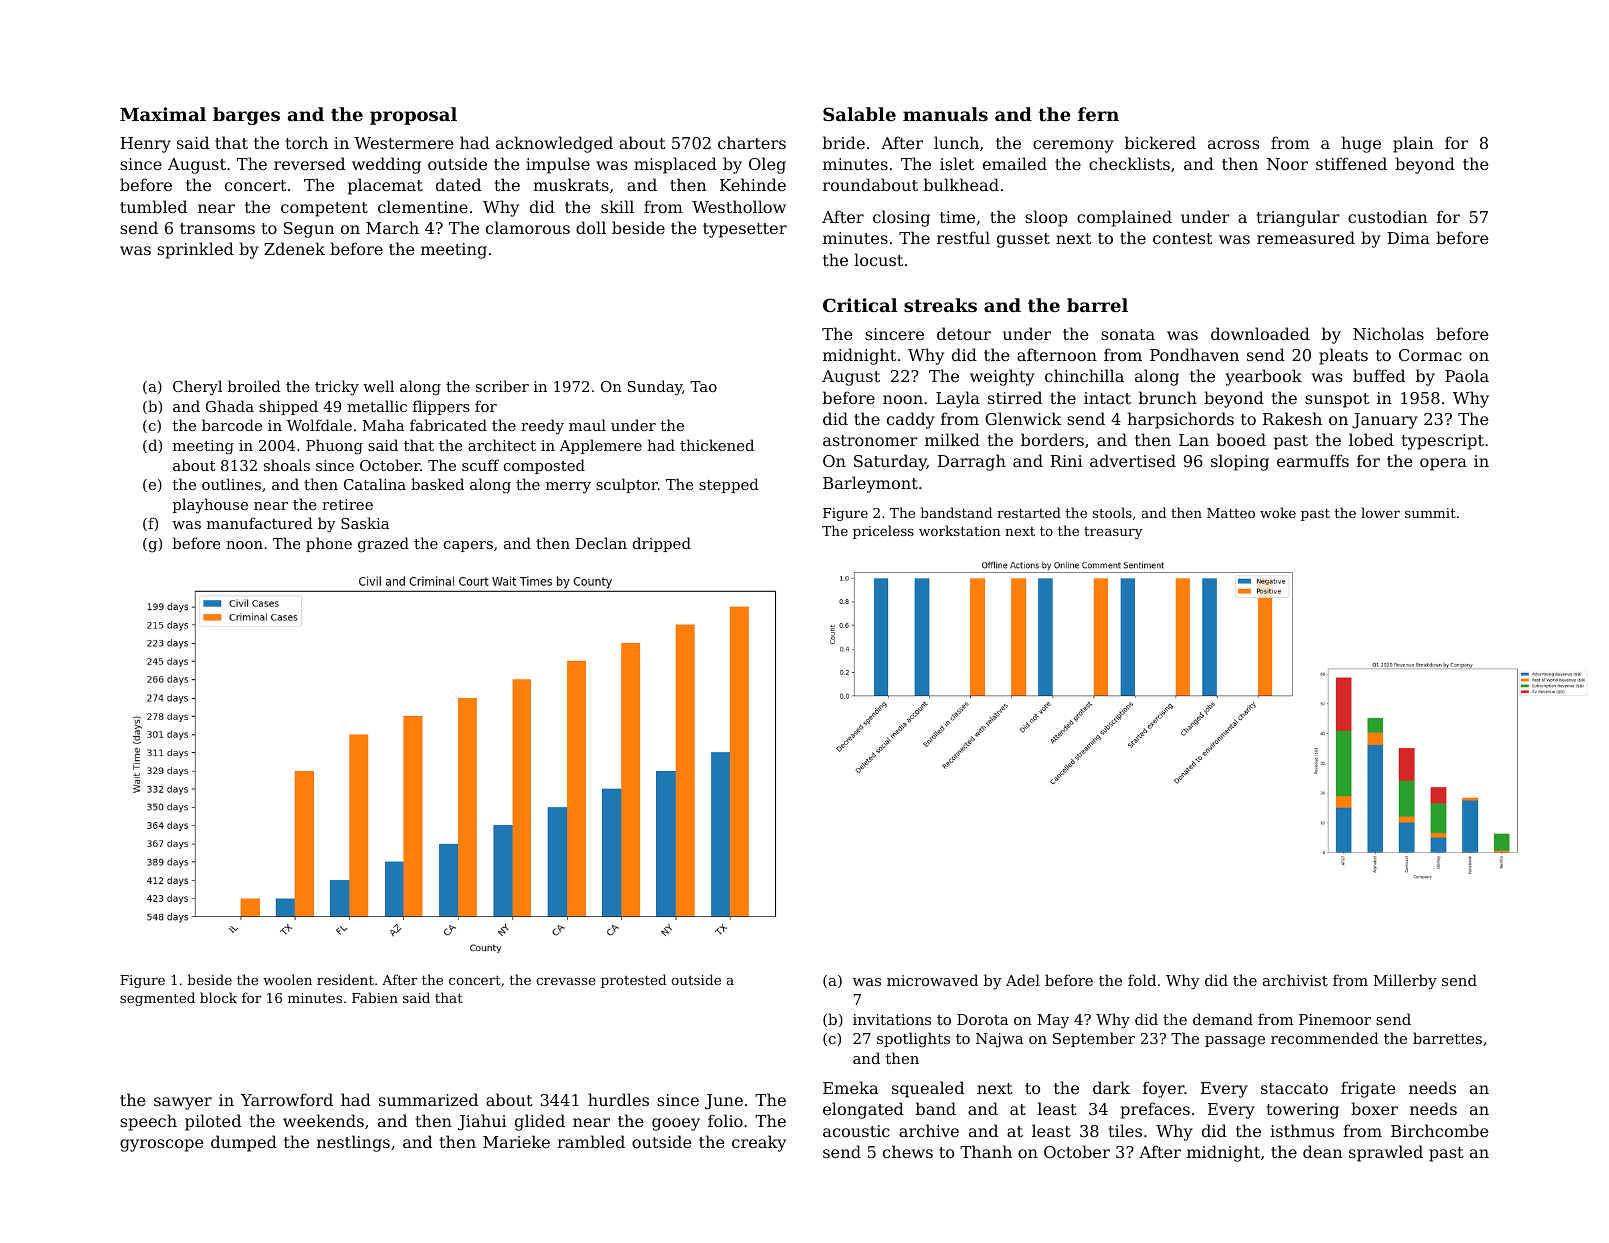 This document has height=1243, width=1609. Describe the element at coordinates (1430, 513) in the document. I see `summit` at that location.
